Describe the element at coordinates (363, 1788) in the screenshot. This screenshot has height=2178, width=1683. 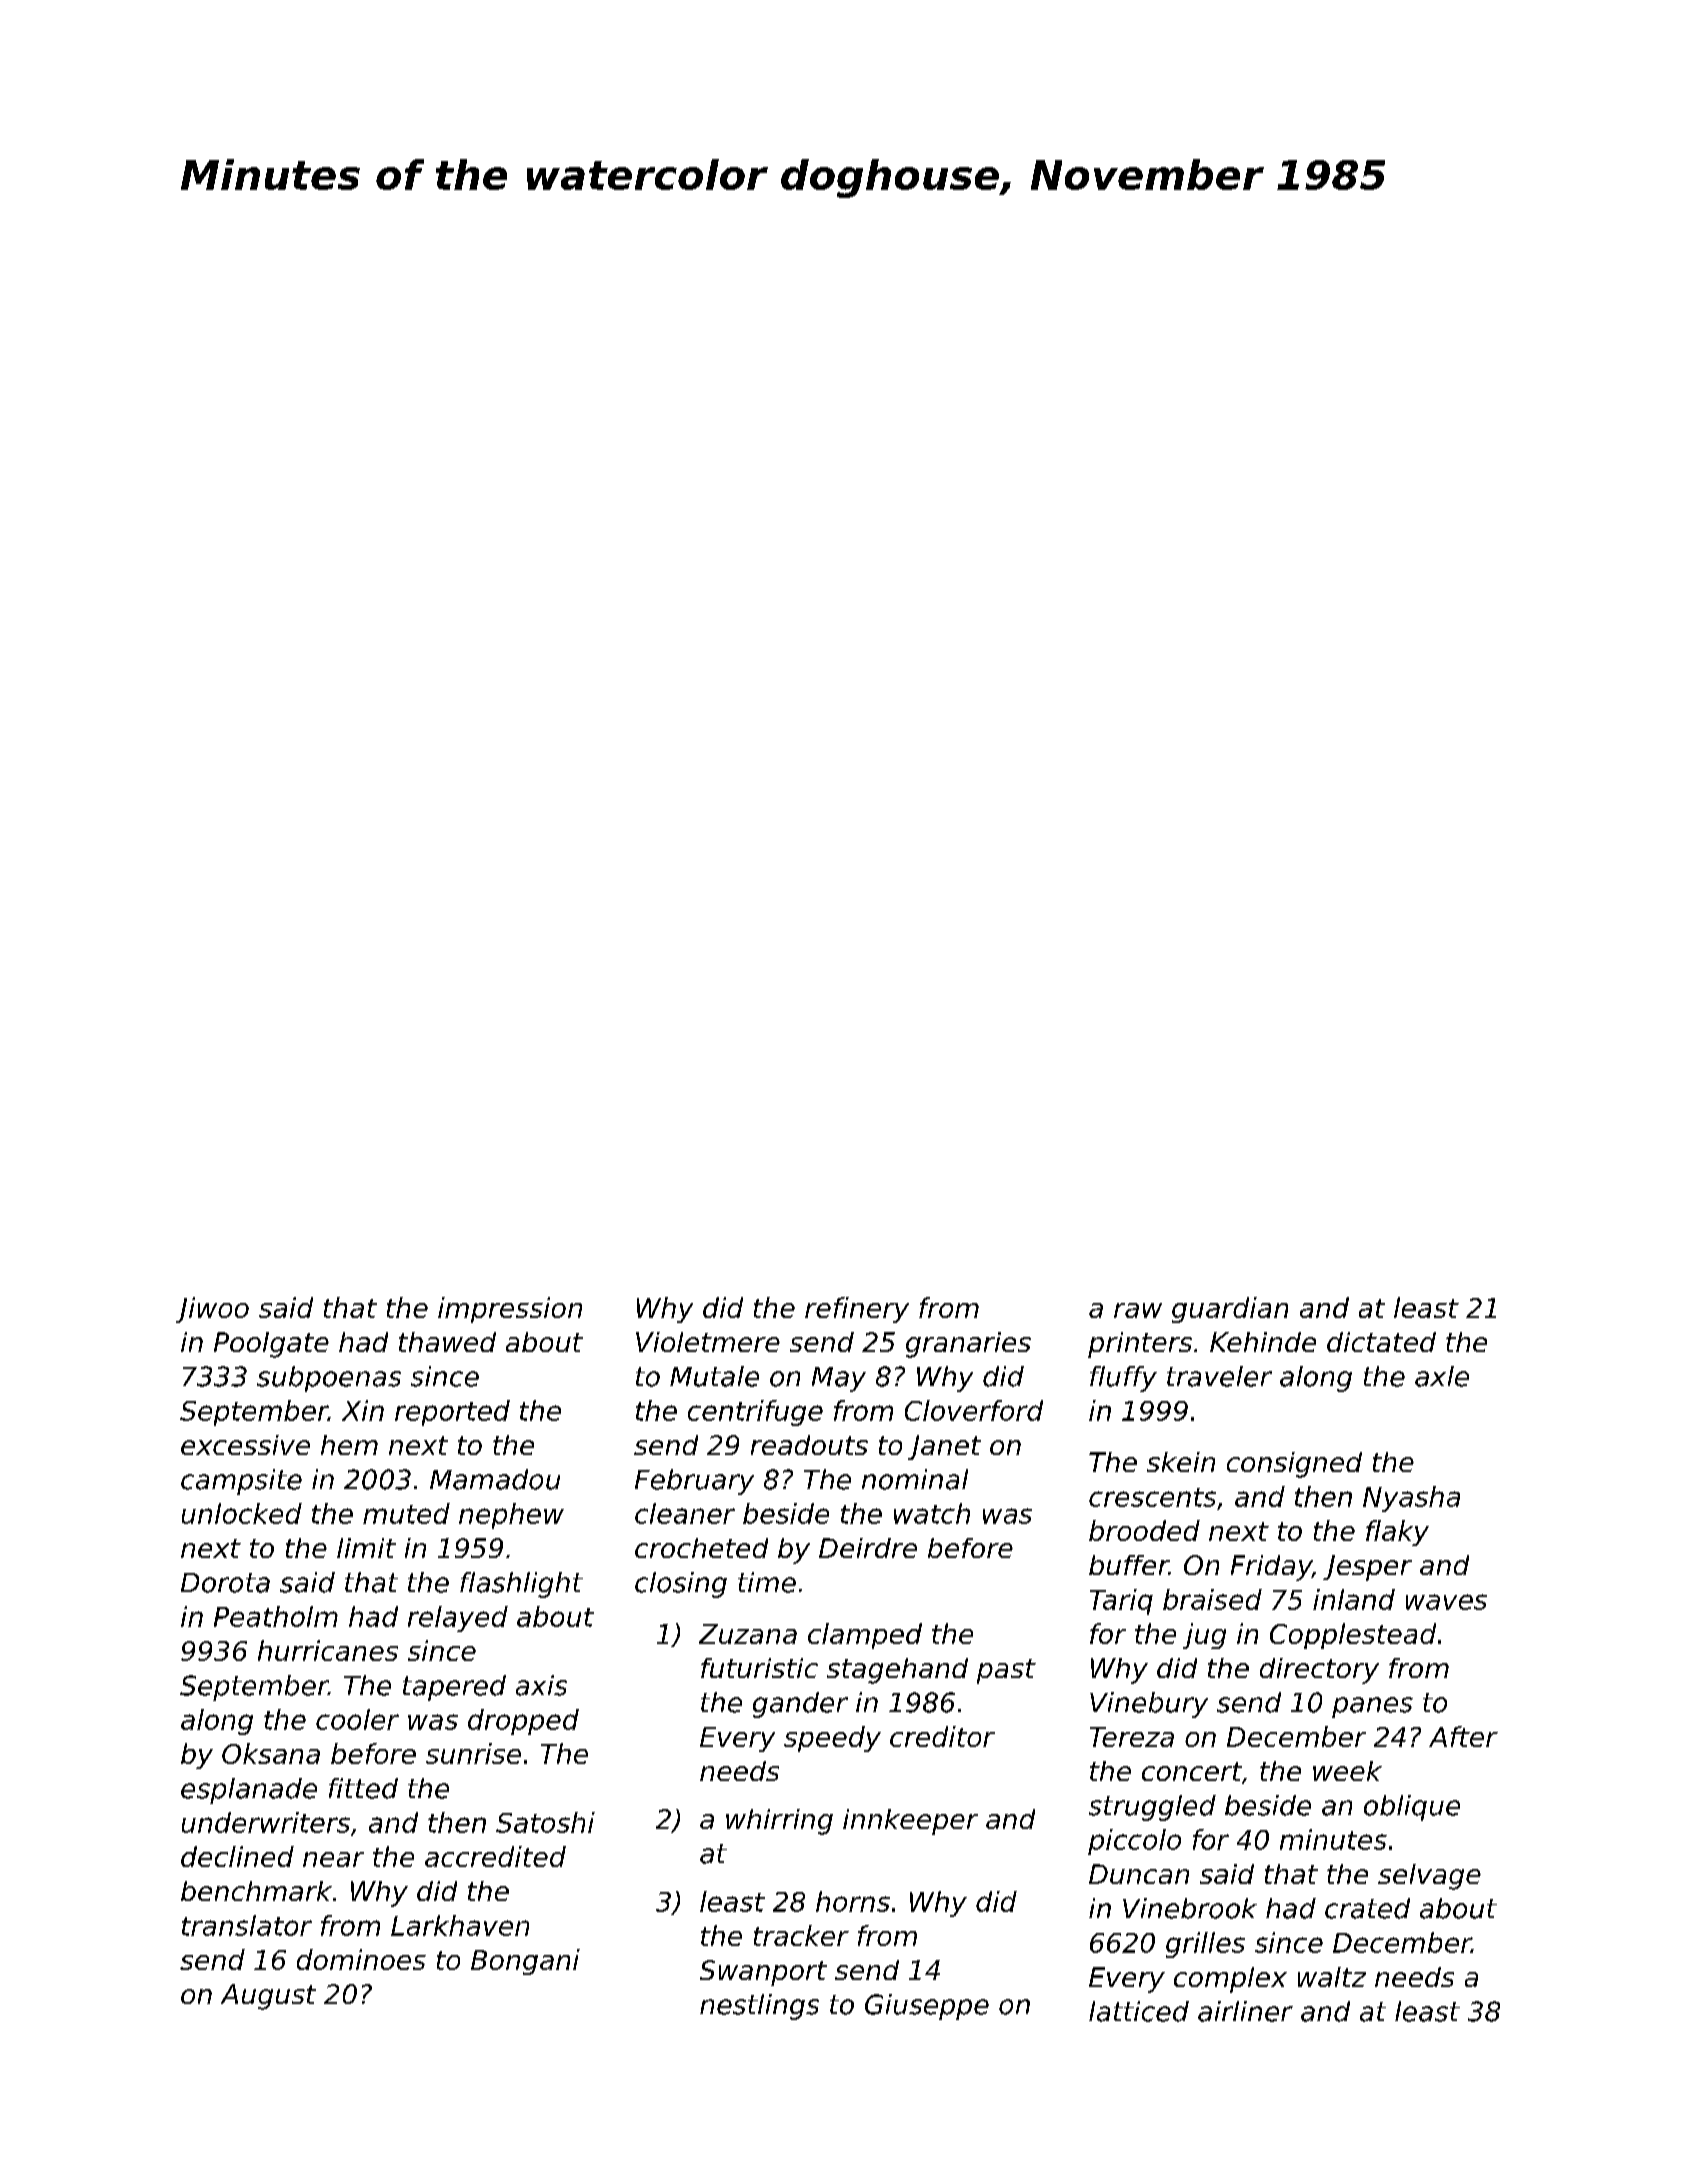
I see `fitted` at that location.
